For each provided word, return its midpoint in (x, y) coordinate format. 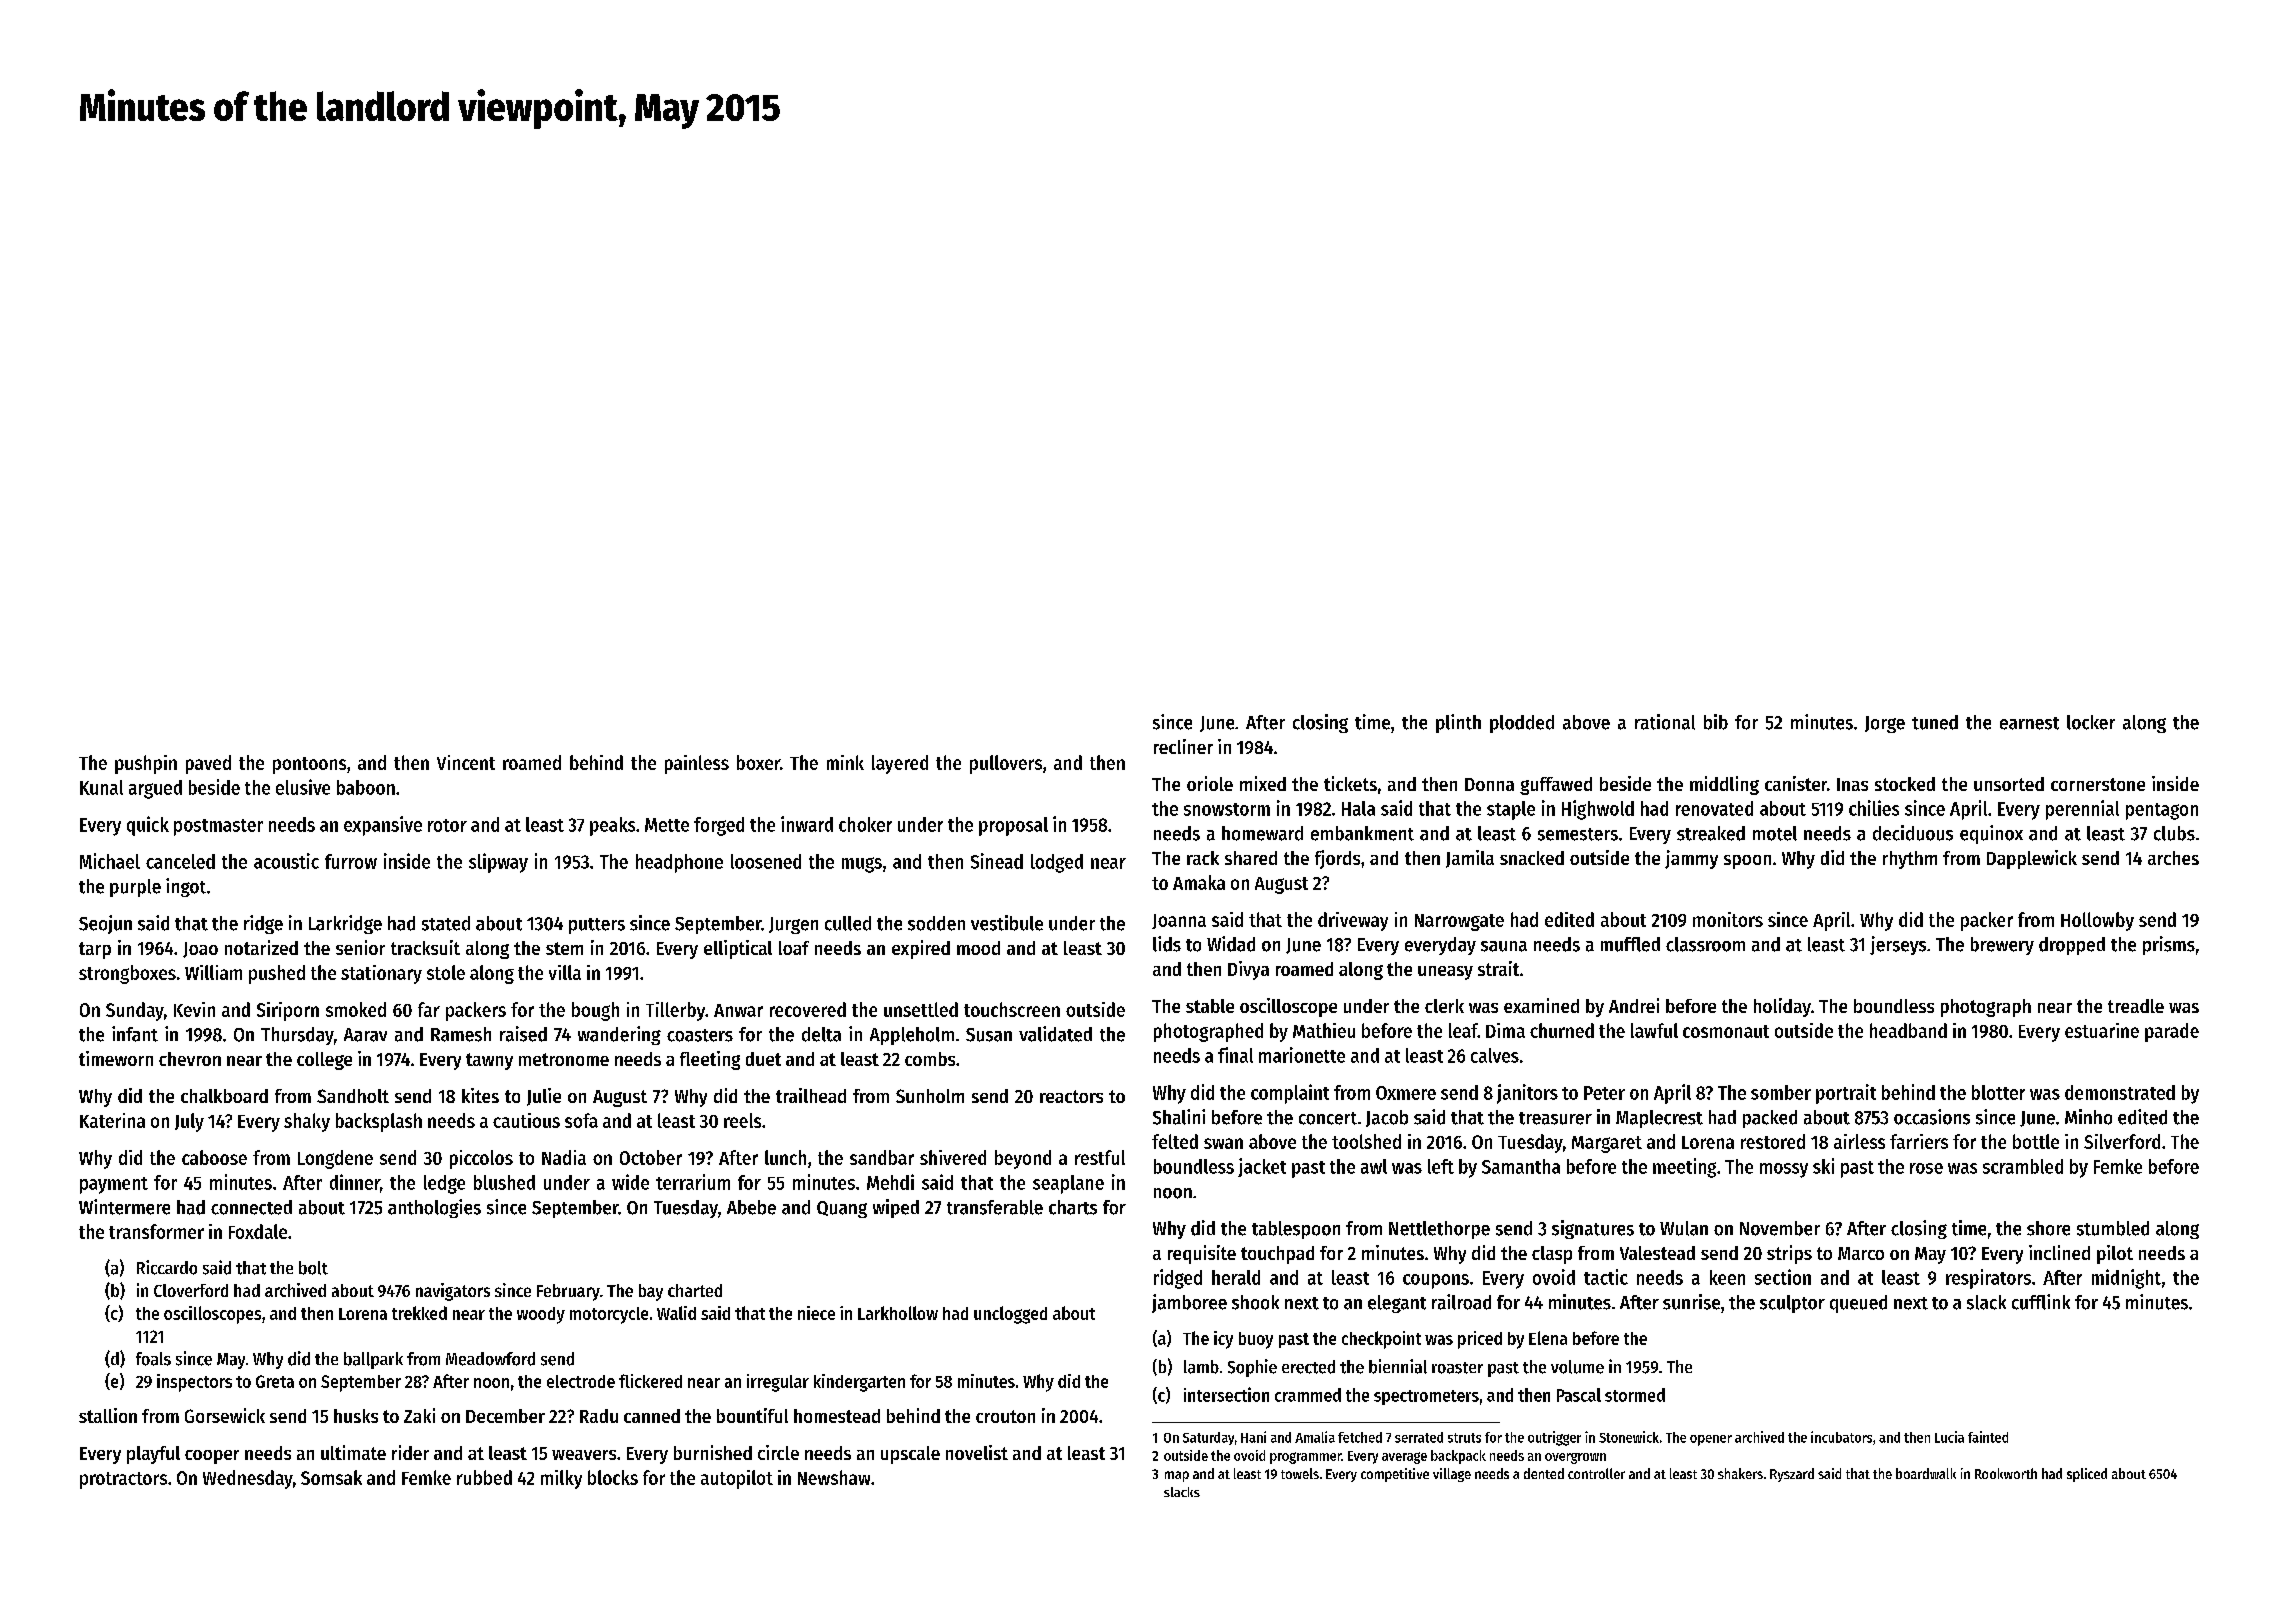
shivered (953, 1157)
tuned (1935, 722)
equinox (1991, 834)
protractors (123, 1480)
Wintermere (124, 1207)
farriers (1919, 1141)
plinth (1458, 723)
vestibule (1007, 923)
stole (446, 972)
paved (208, 764)
